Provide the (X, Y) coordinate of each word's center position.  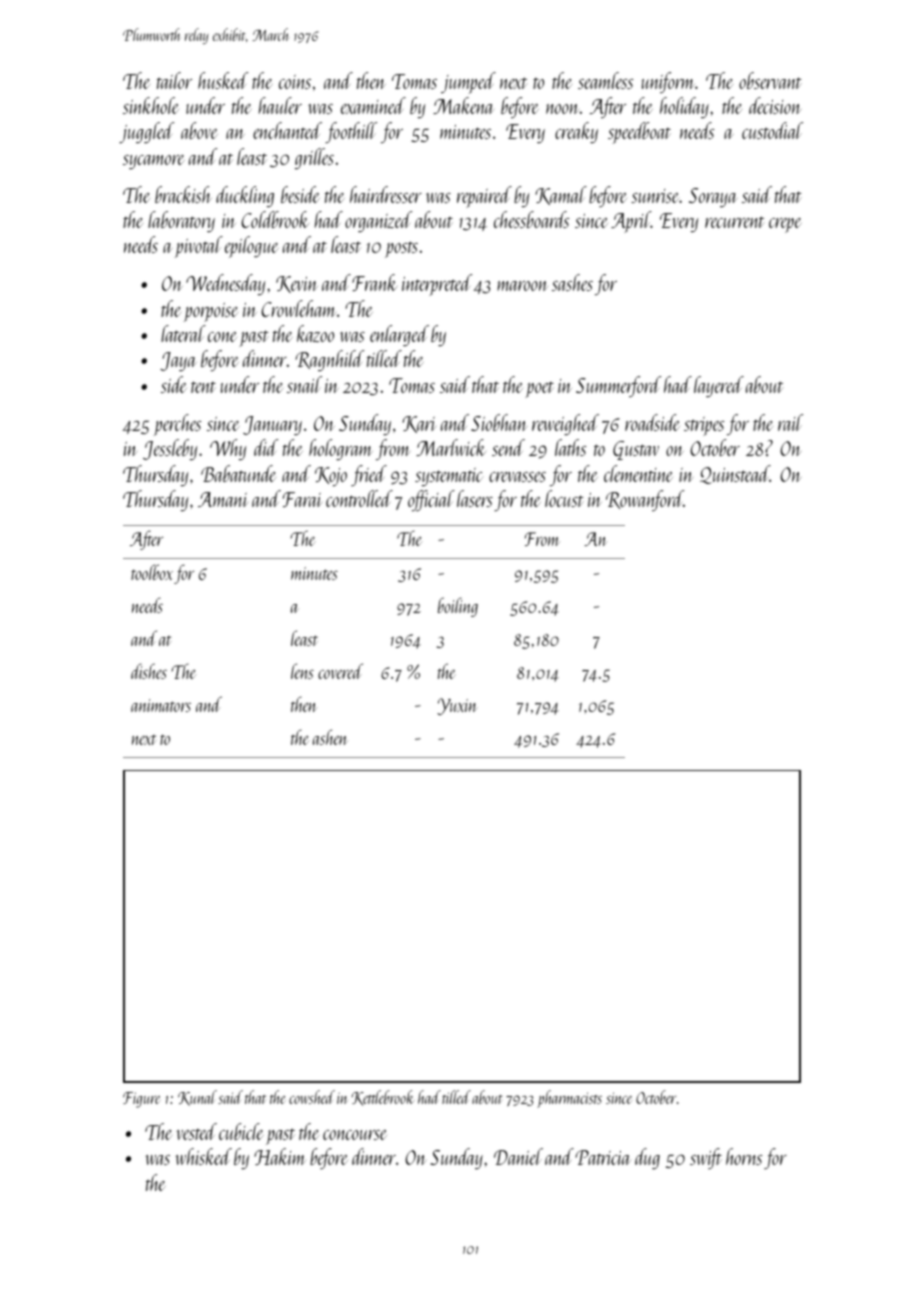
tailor (174, 80)
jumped (468, 83)
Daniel (518, 1156)
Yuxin (457, 706)
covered (340, 671)
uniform (668, 82)
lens (302, 671)
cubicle (241, 1131)
